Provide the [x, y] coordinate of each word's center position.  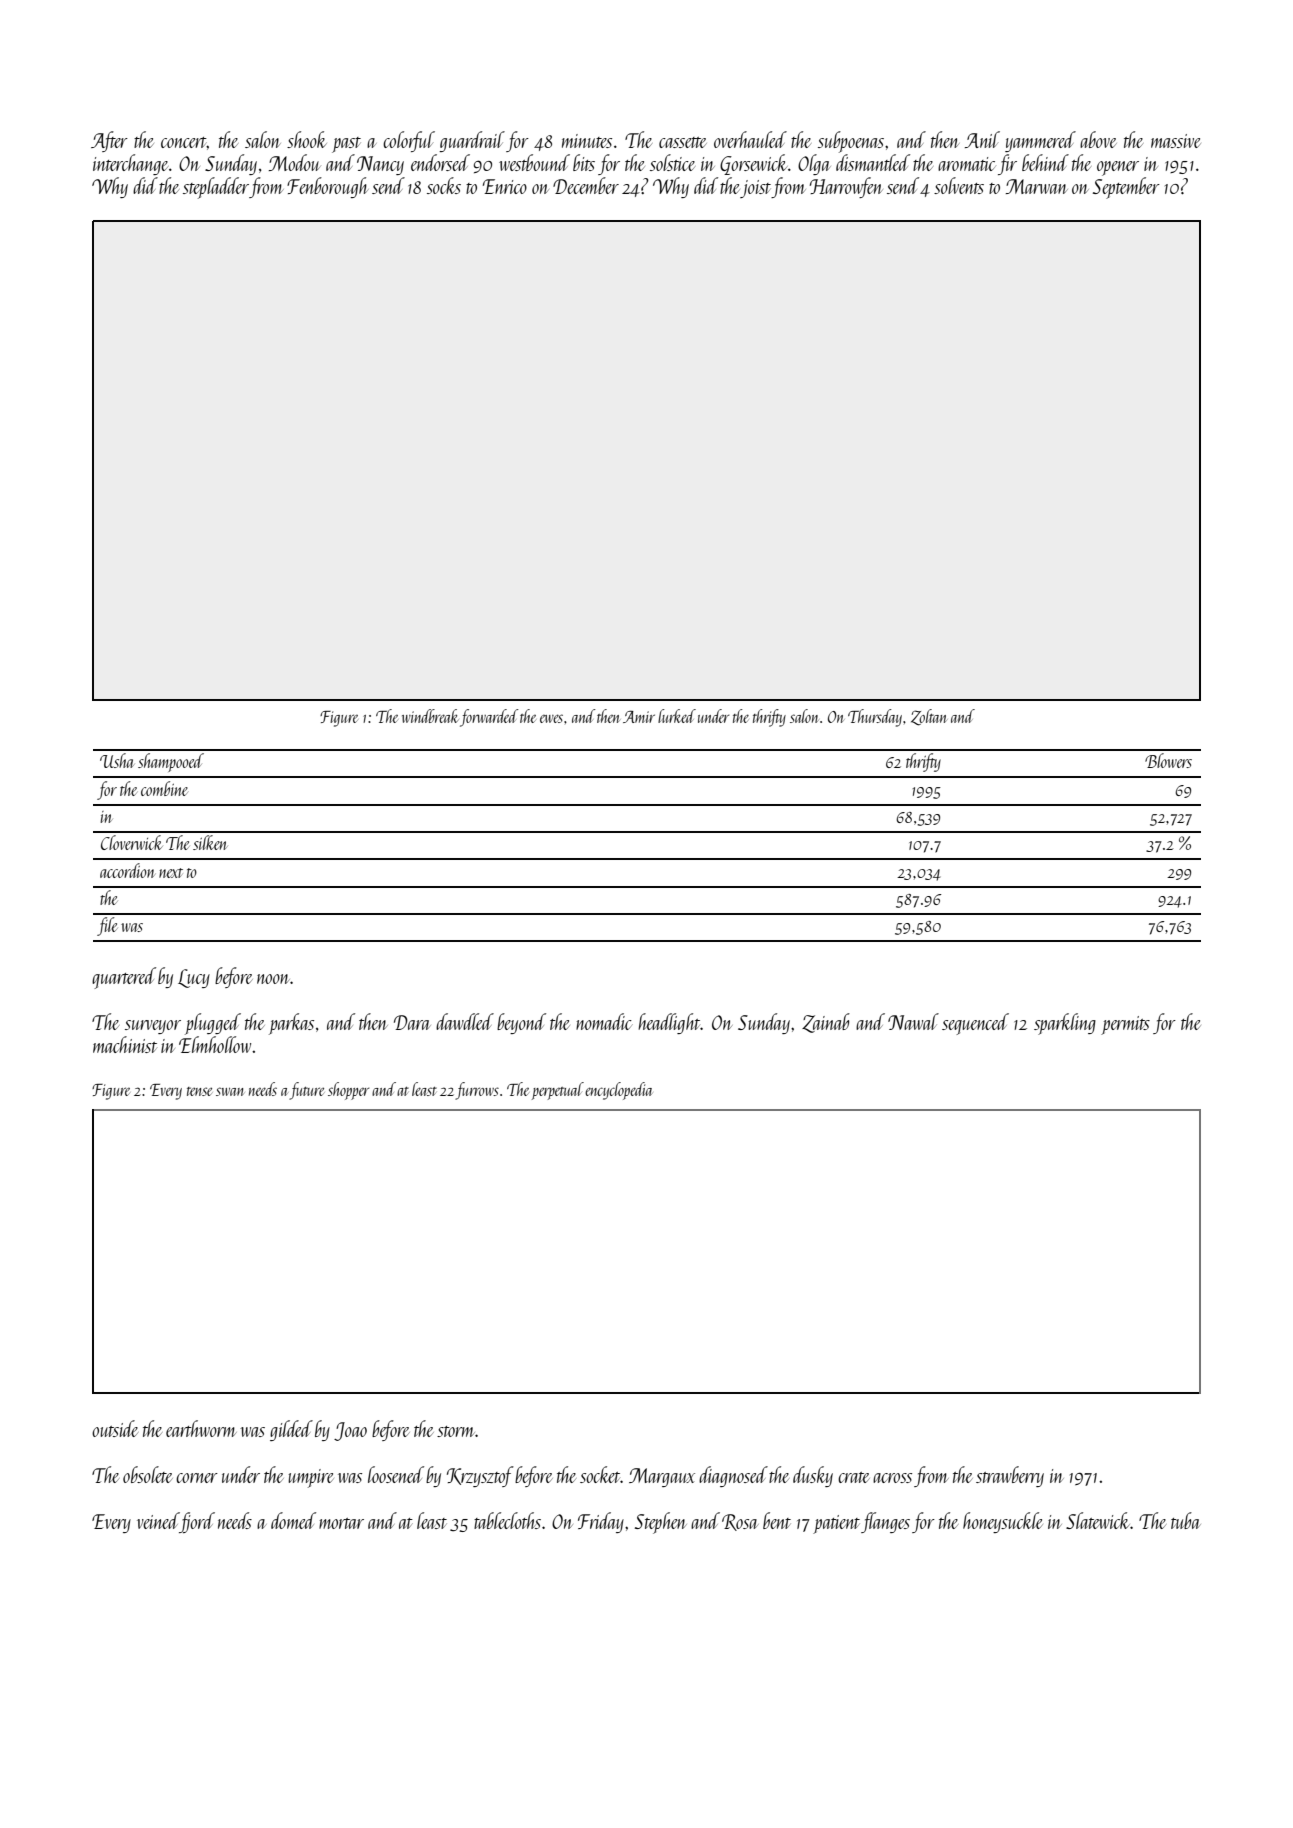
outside [115, 1428]
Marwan [1037, 186]
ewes [551, 718]
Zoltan [929, 717]
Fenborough [328, 187]
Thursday [875, 718]
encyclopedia [618, 1091]
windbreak [430, 716]
